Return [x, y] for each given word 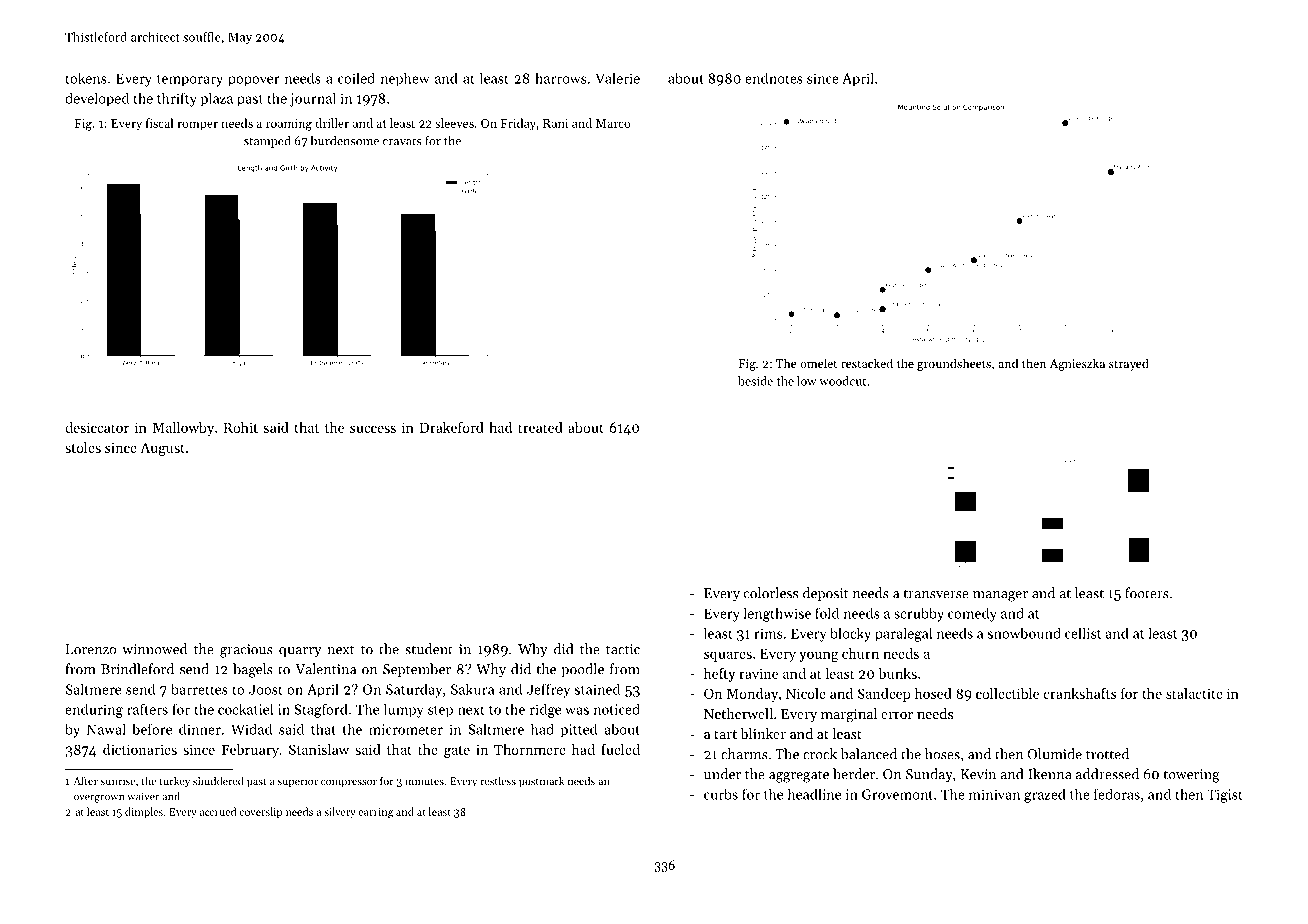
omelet [818, 363]
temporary [190, 80]
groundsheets [954, 364]
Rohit [241, 427]
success [373, 429]
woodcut [842, 381]
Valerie [617, 78]
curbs [721, 794]
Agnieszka [1077, 364]
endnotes [774, 78]
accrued [218, 811]
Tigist [1225, 796]
